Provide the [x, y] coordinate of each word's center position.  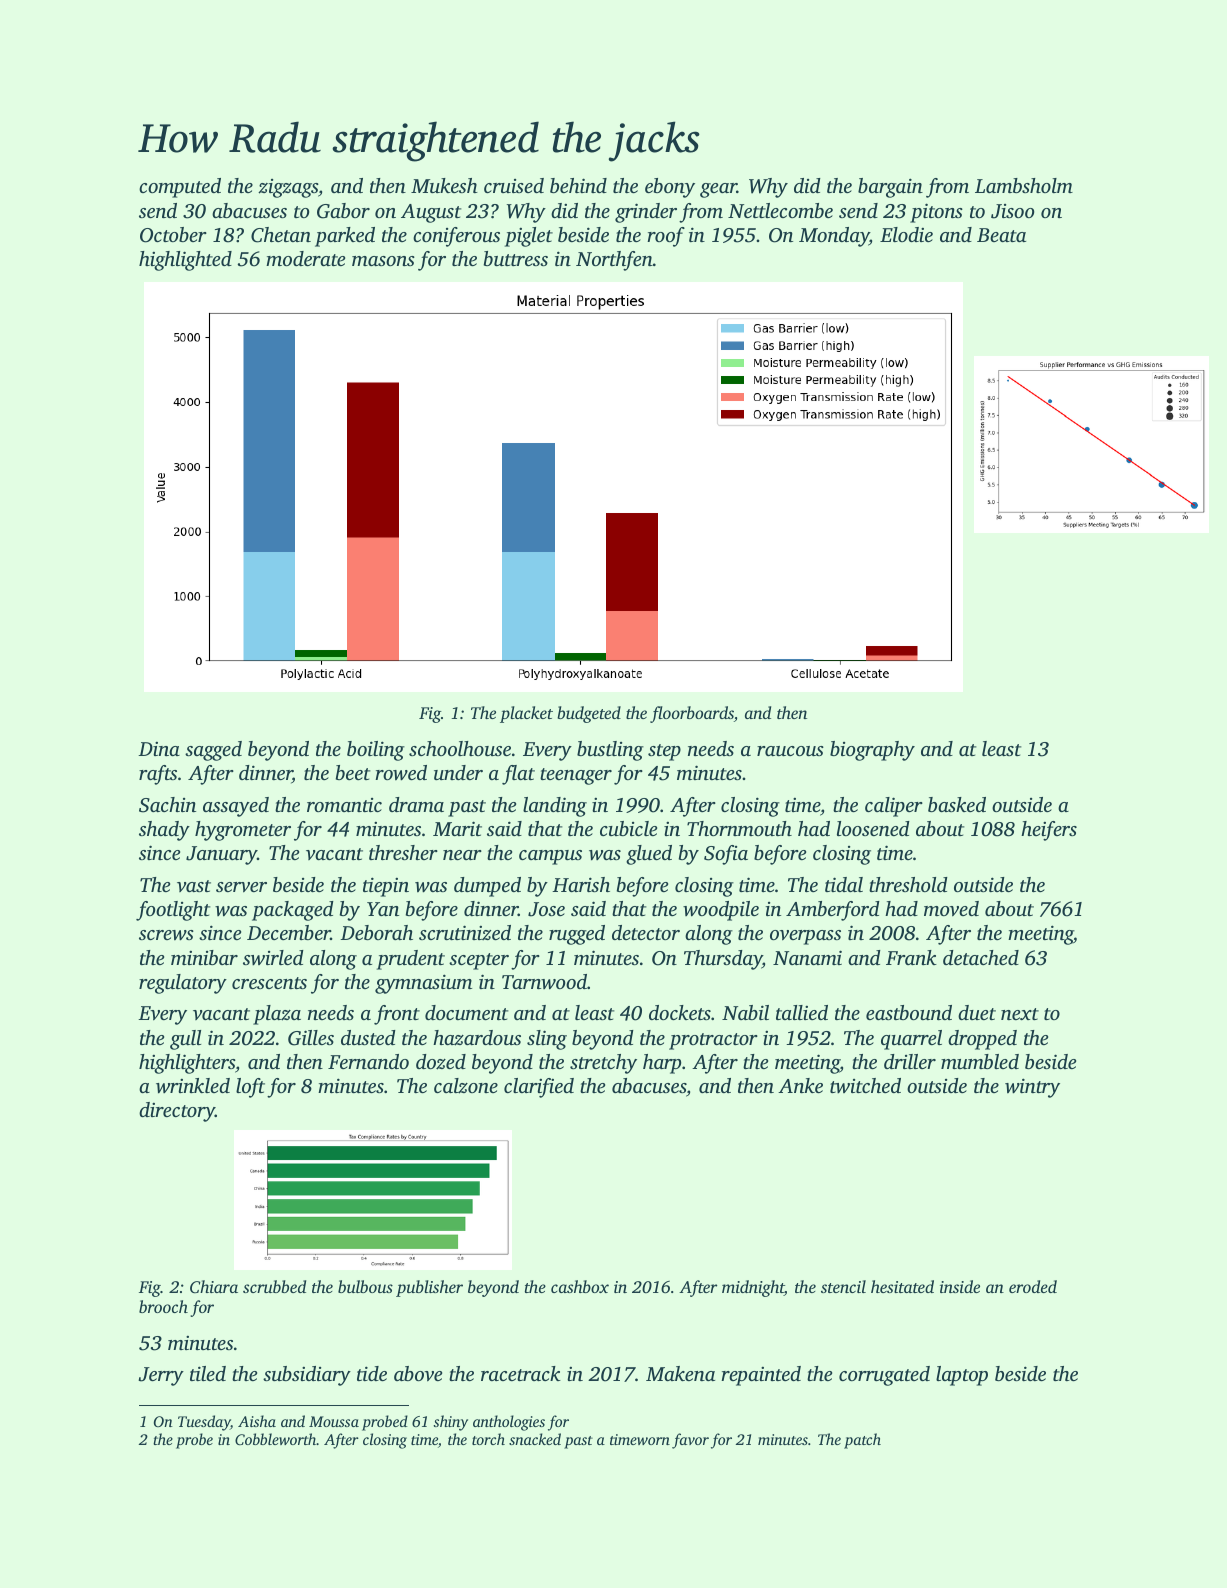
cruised [514, 185]
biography [872, 751]
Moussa [334, 1421]
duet [977, 1012]
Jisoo [1012, 211]
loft [250, 1088]
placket [526, 714]
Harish [581, 884]
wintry [1032, 1088]
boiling [376, 751]
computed [180, 188]
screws [166, 935]
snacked [535, 1439]
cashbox [580, 1286]
